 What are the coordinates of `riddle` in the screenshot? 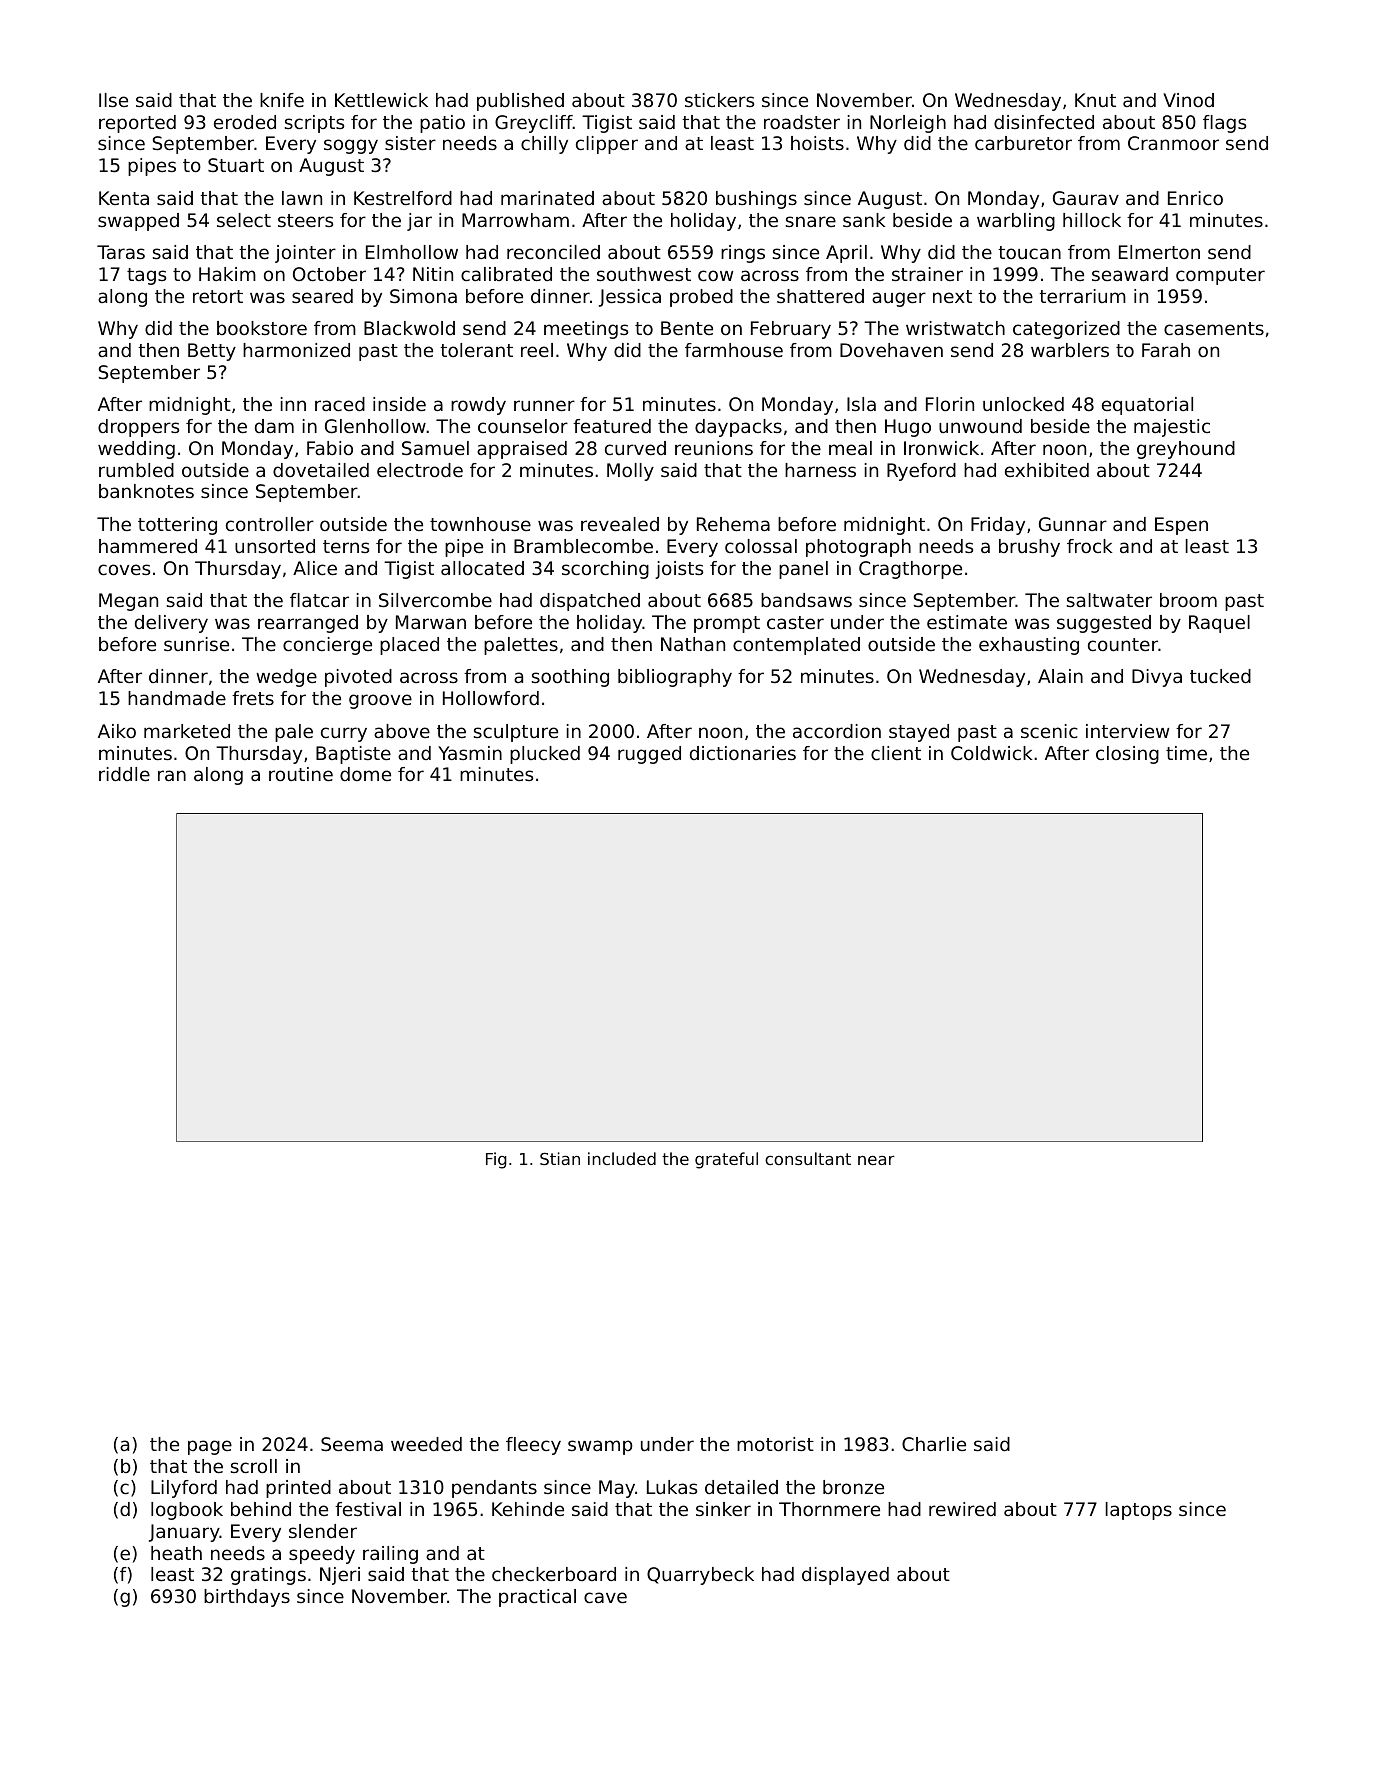 It's located at (124, 774).
